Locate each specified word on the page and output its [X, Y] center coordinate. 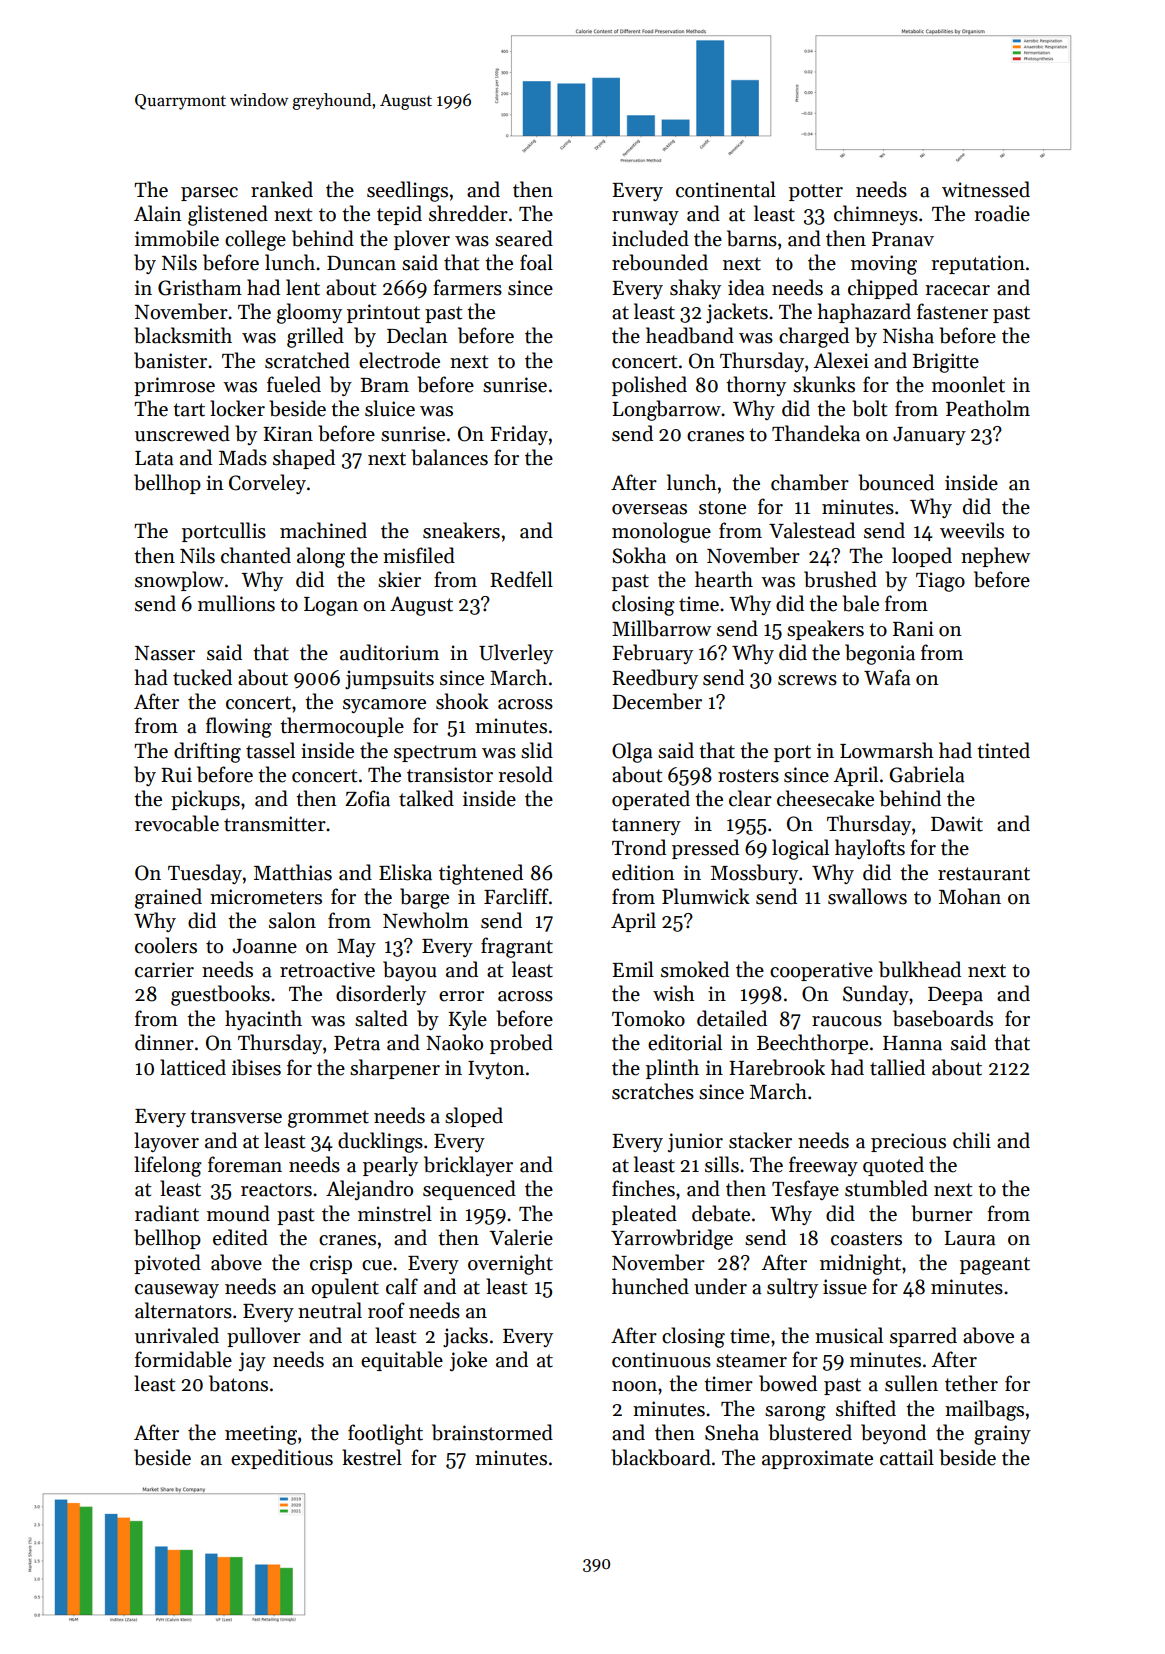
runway [645, 218]
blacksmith [183, 335]
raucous [847, 1021]
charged [814, 337]
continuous [661, 1360]
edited [240, 1237]
